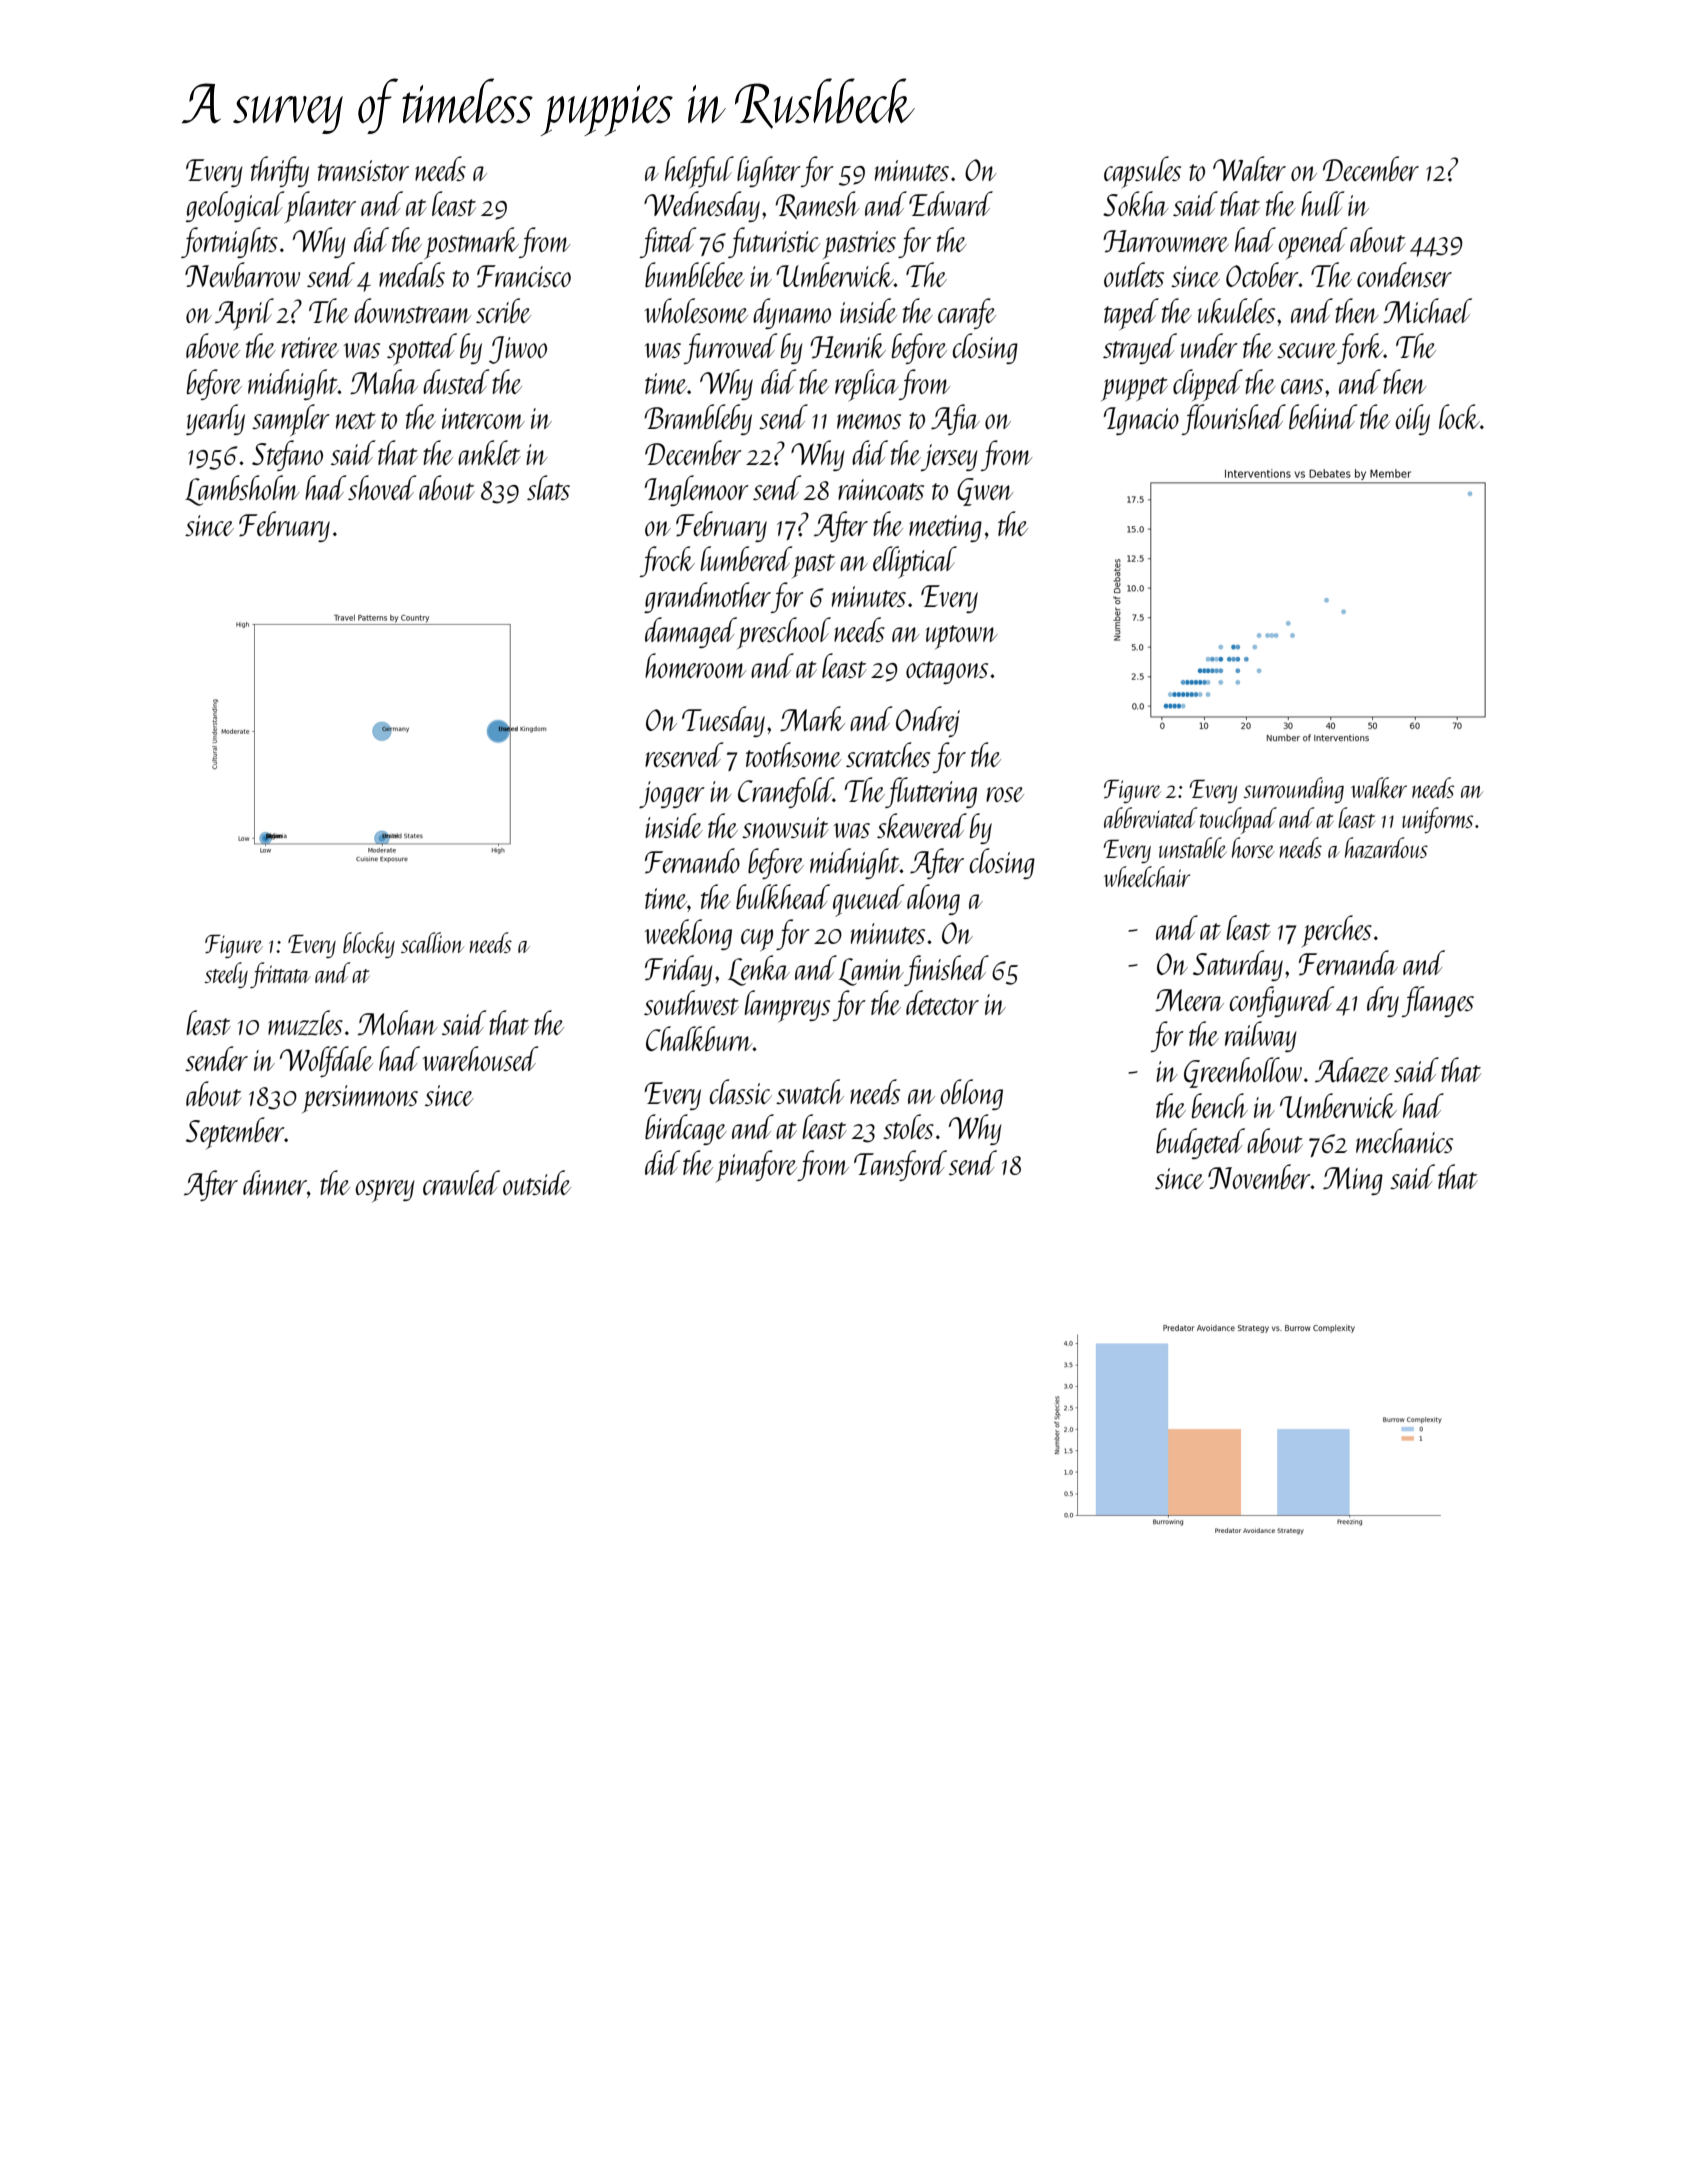 The width and height of the screenshot is (1683, 2178). What do you see at coordinates (275, 1182) in the screenshot?
I see `dinner` at bounding box center [275, 1182].
